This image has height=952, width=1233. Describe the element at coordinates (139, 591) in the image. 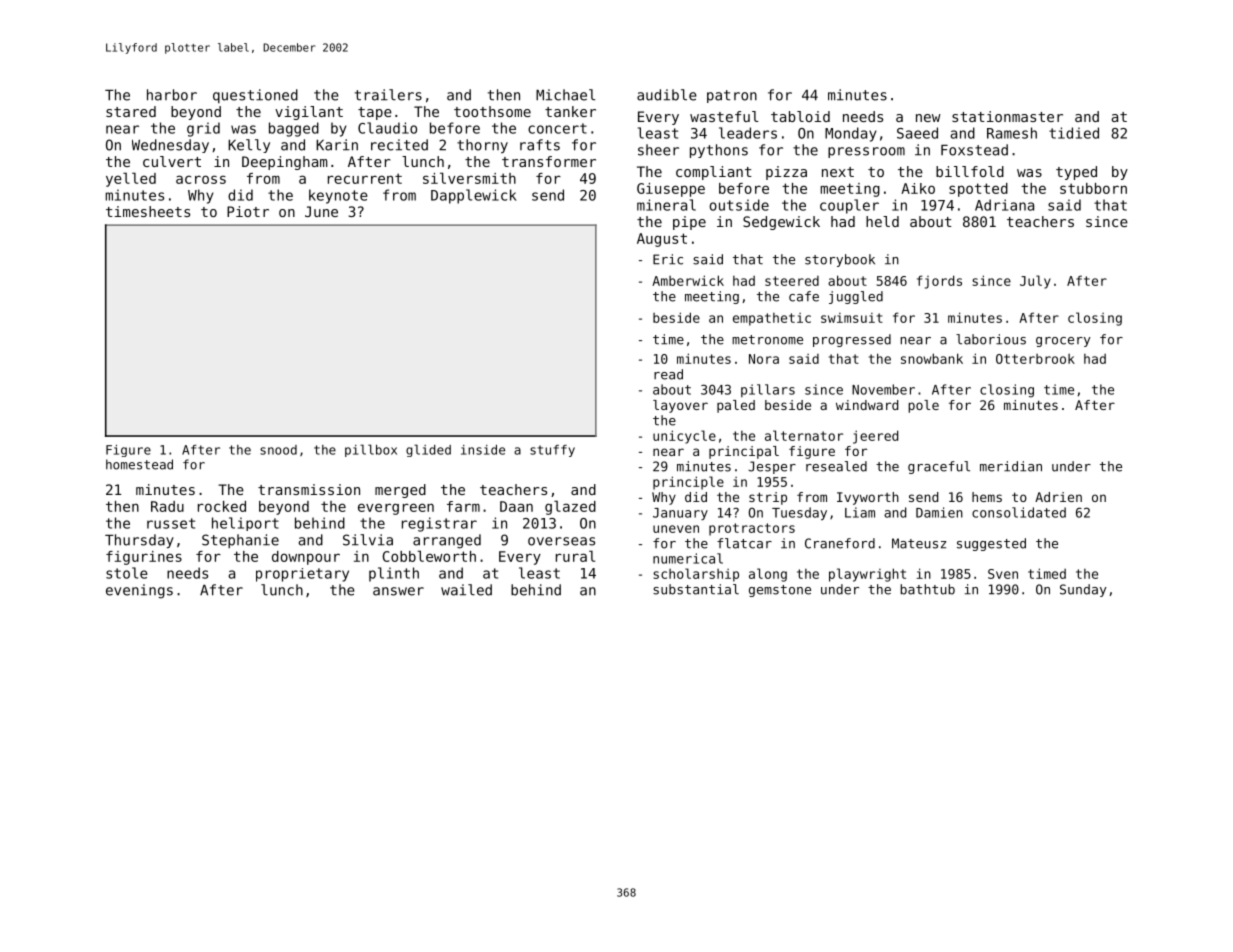

I see `evenings` at that location.
